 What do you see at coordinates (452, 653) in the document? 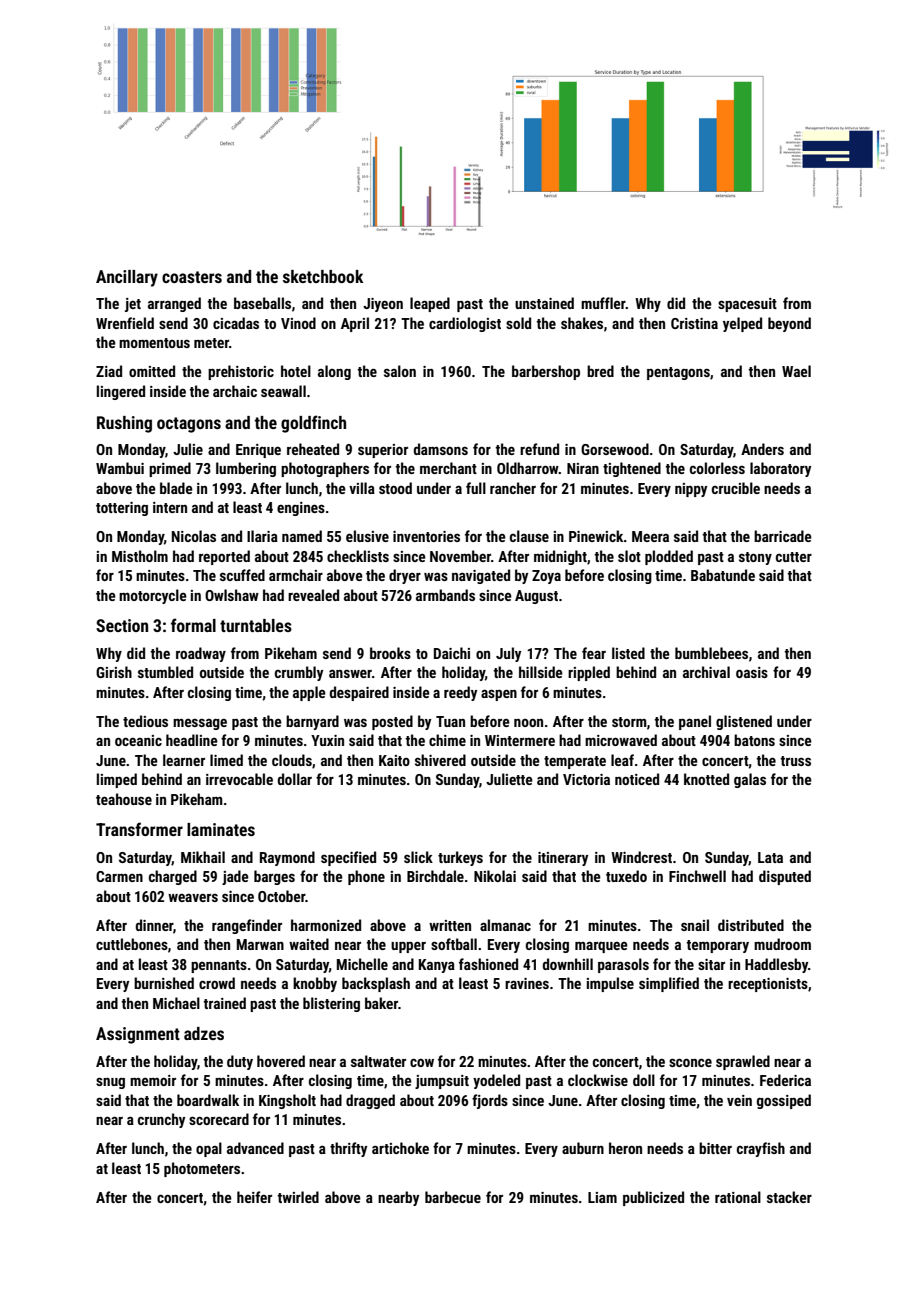
I see `Daichi` at bounding box center [452, 653].
